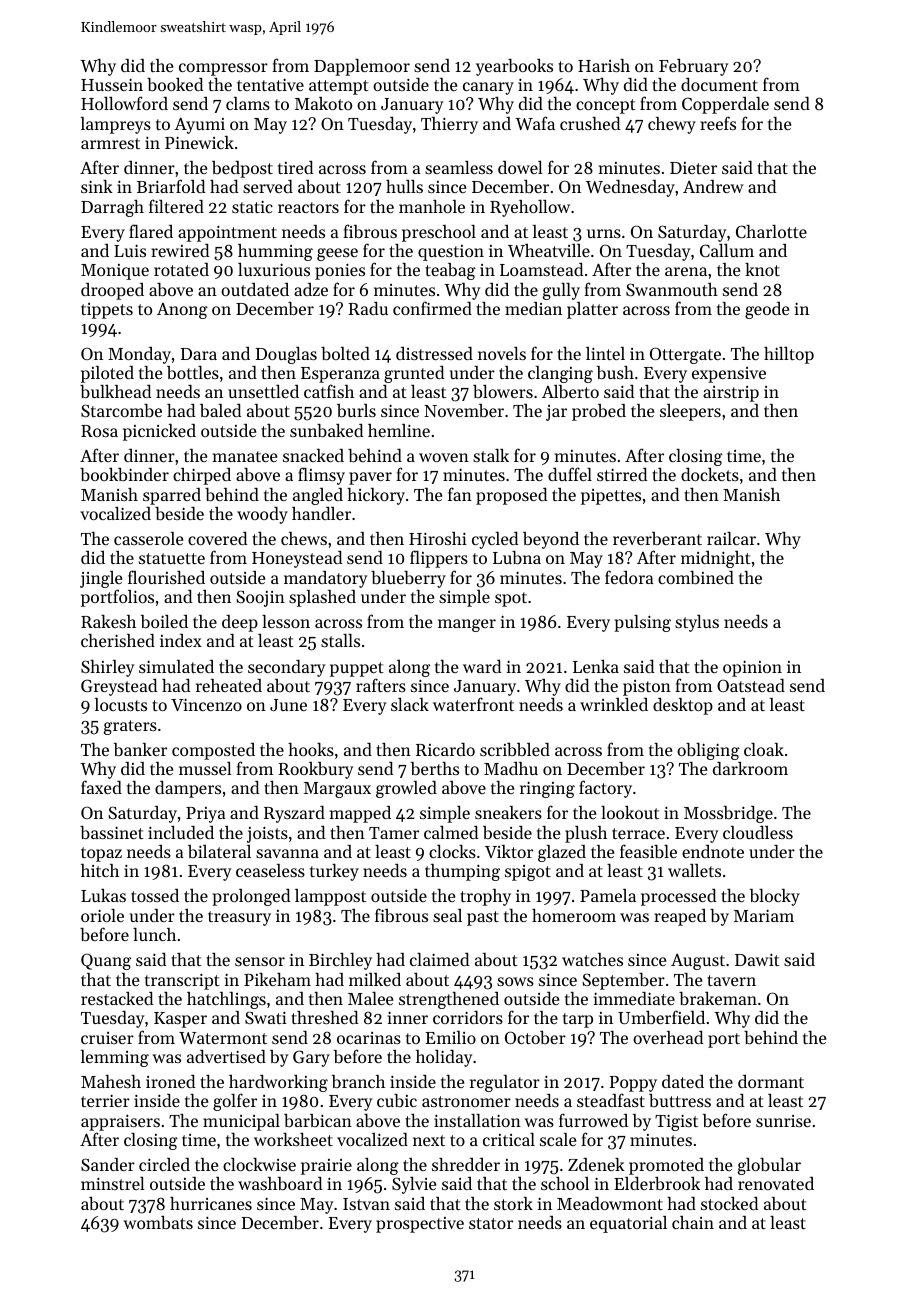 This screenshot has width=908, height=1316. What do you see at coordinates (116, 125) in the screenshot?
I see `lampreys` at bounding box center [116, 125].
